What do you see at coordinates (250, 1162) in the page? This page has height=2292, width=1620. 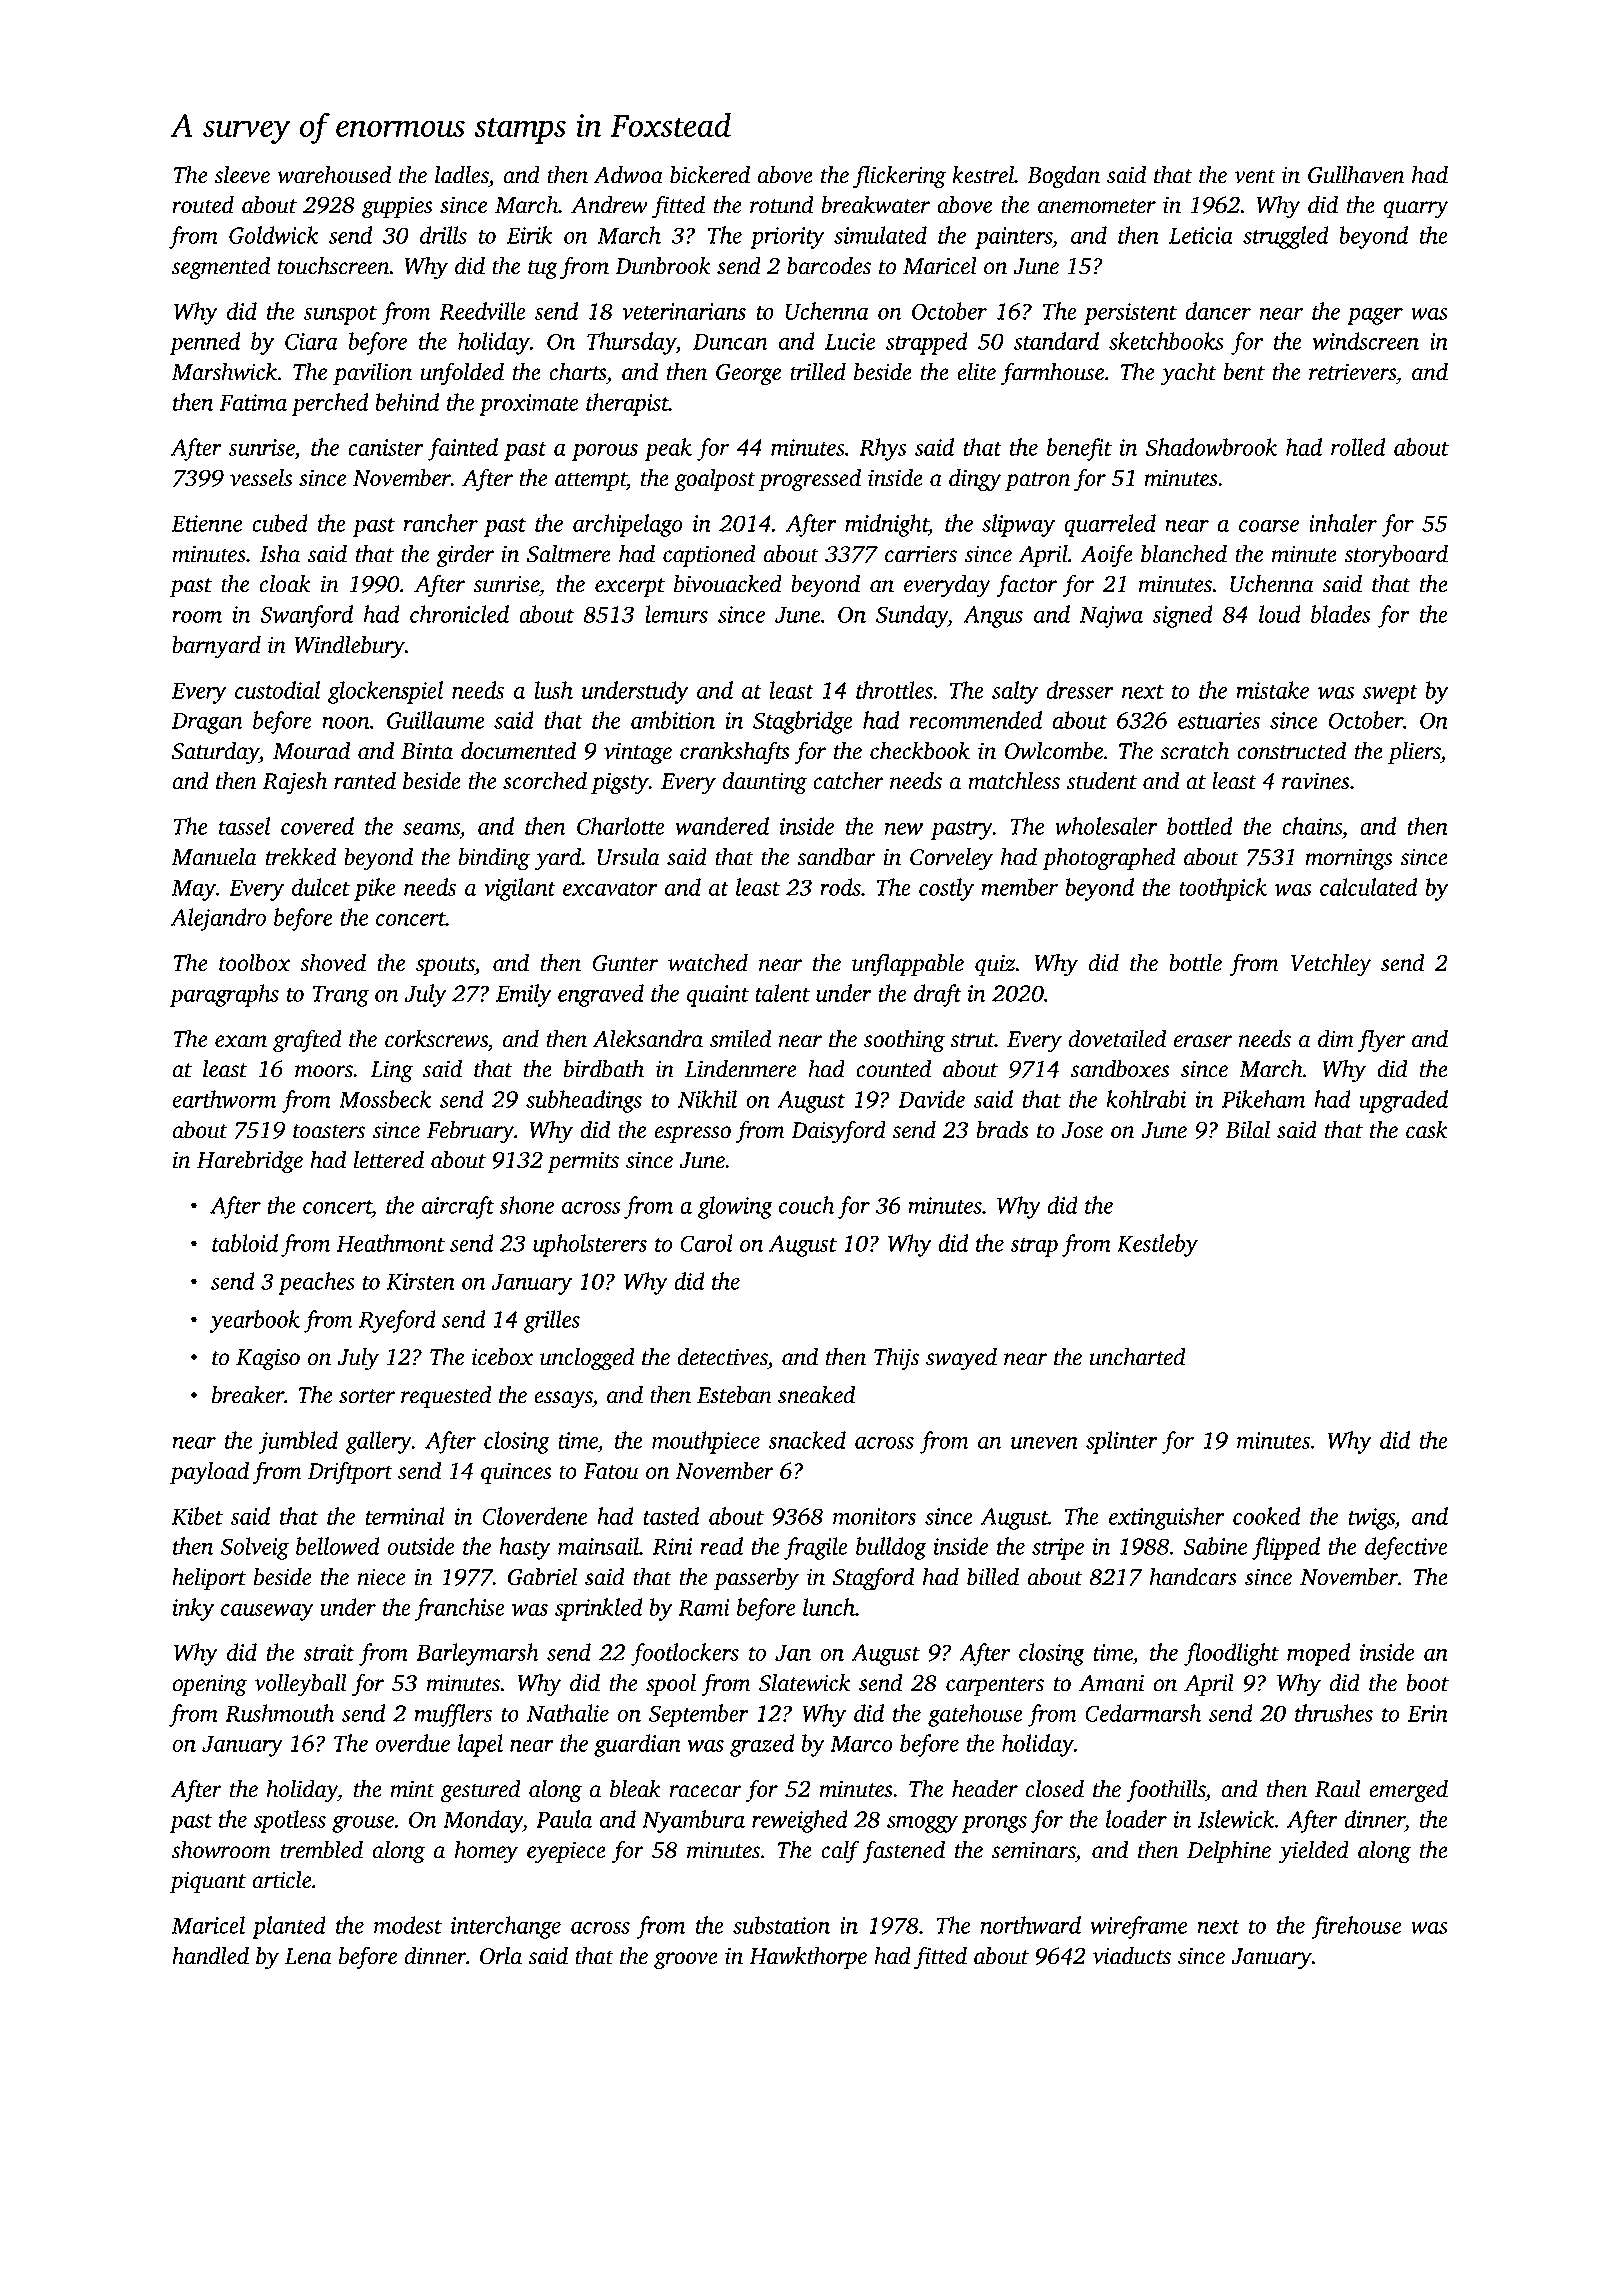 I see `Harebridge` at bounding box center [250, 1162].
